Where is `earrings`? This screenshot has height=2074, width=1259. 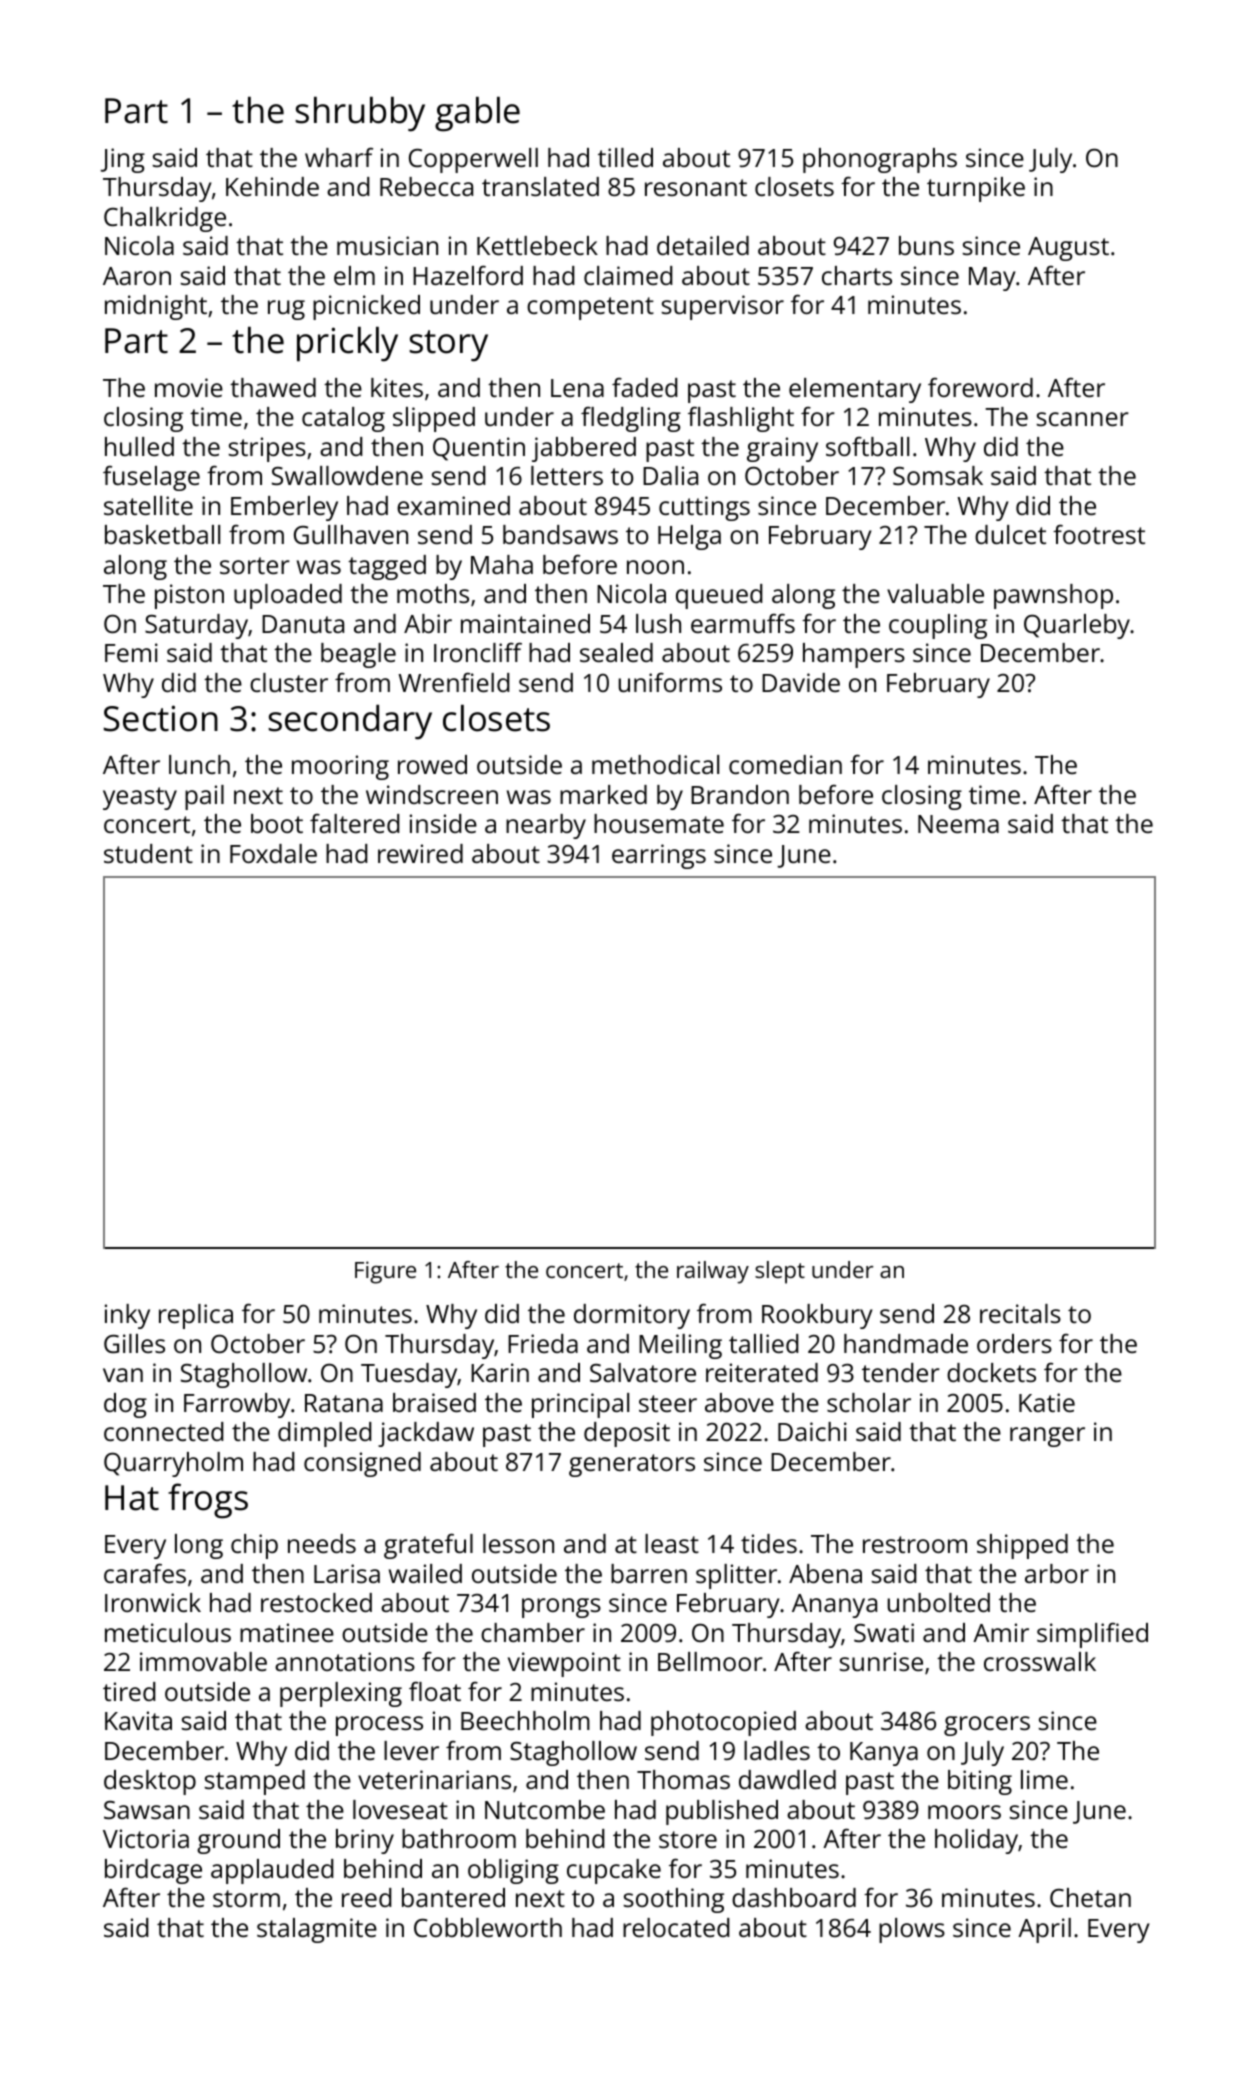
earrings is located at coordinates (659, 856).
